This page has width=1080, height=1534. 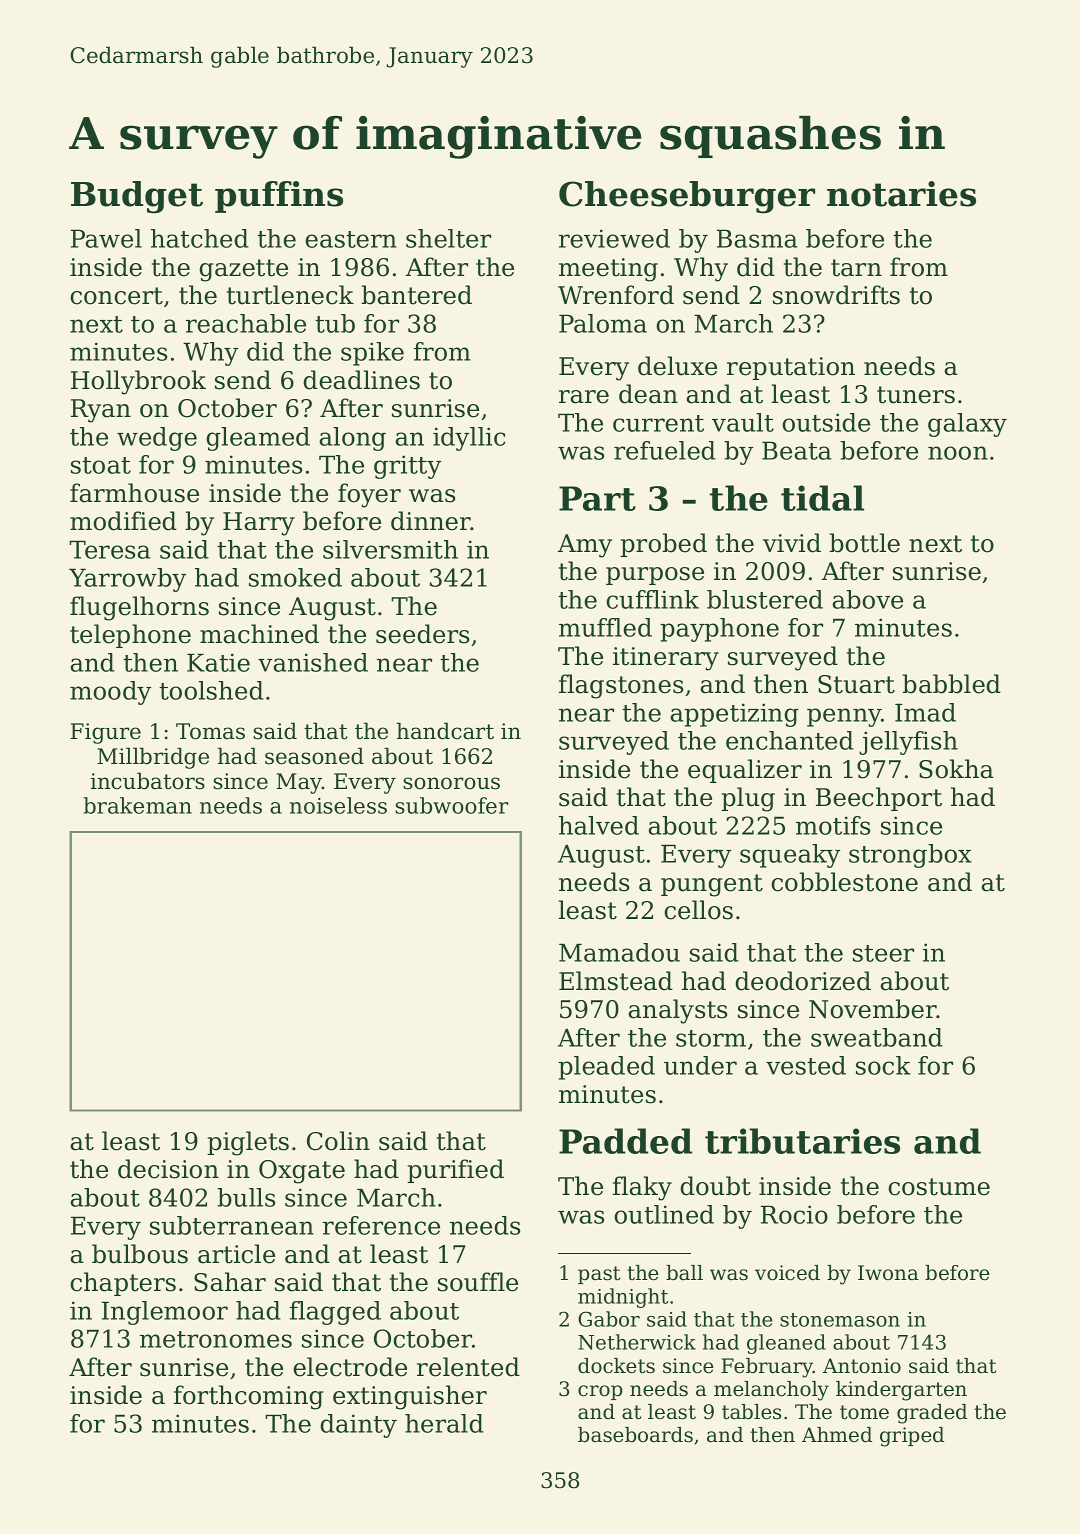 I want to click on noiseless, so click(x=338, y=805).
